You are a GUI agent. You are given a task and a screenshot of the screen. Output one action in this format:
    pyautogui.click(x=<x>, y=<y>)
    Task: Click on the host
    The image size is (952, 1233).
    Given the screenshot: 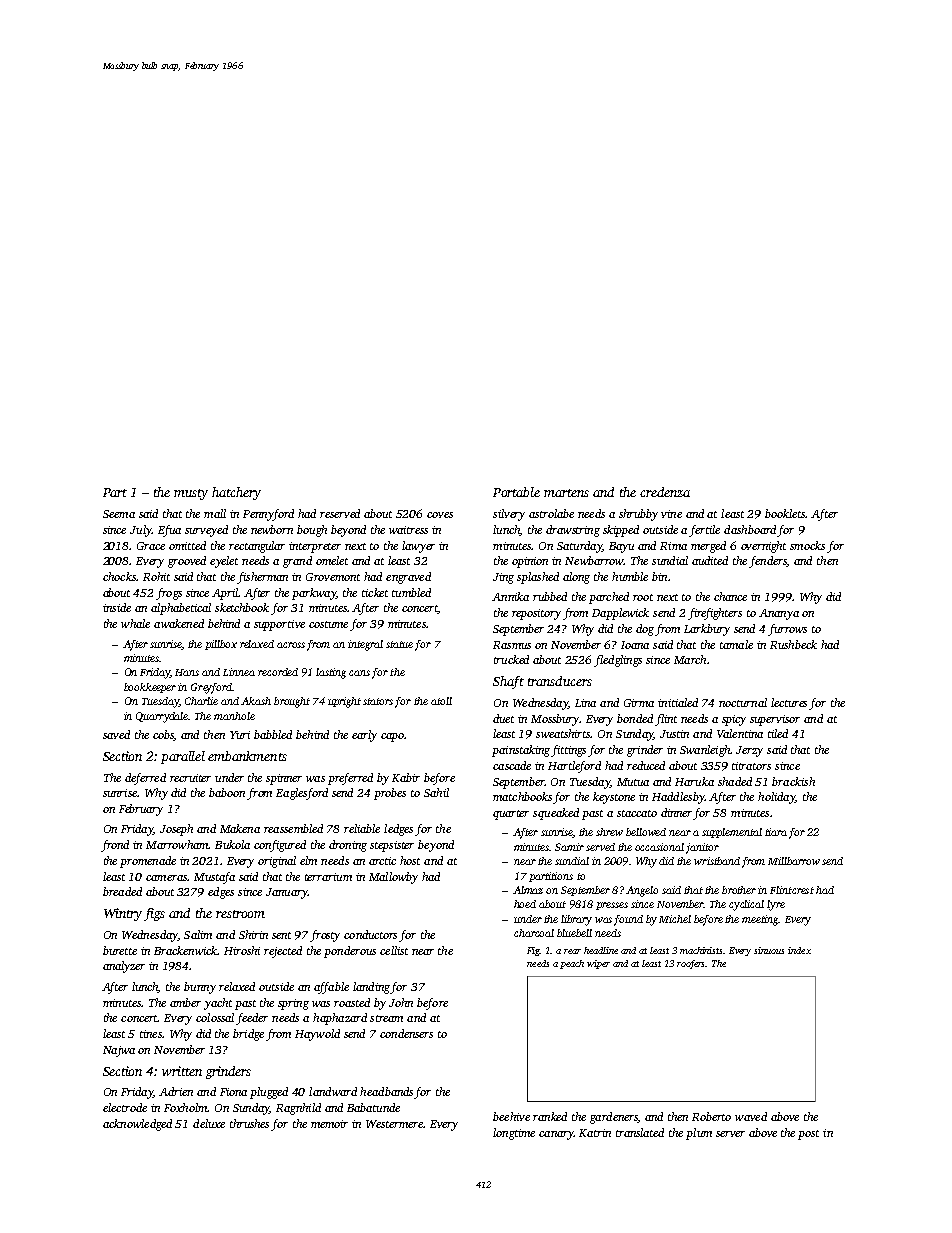 What is the action you would take?
    pyautogui.click(x=410, y=860)
